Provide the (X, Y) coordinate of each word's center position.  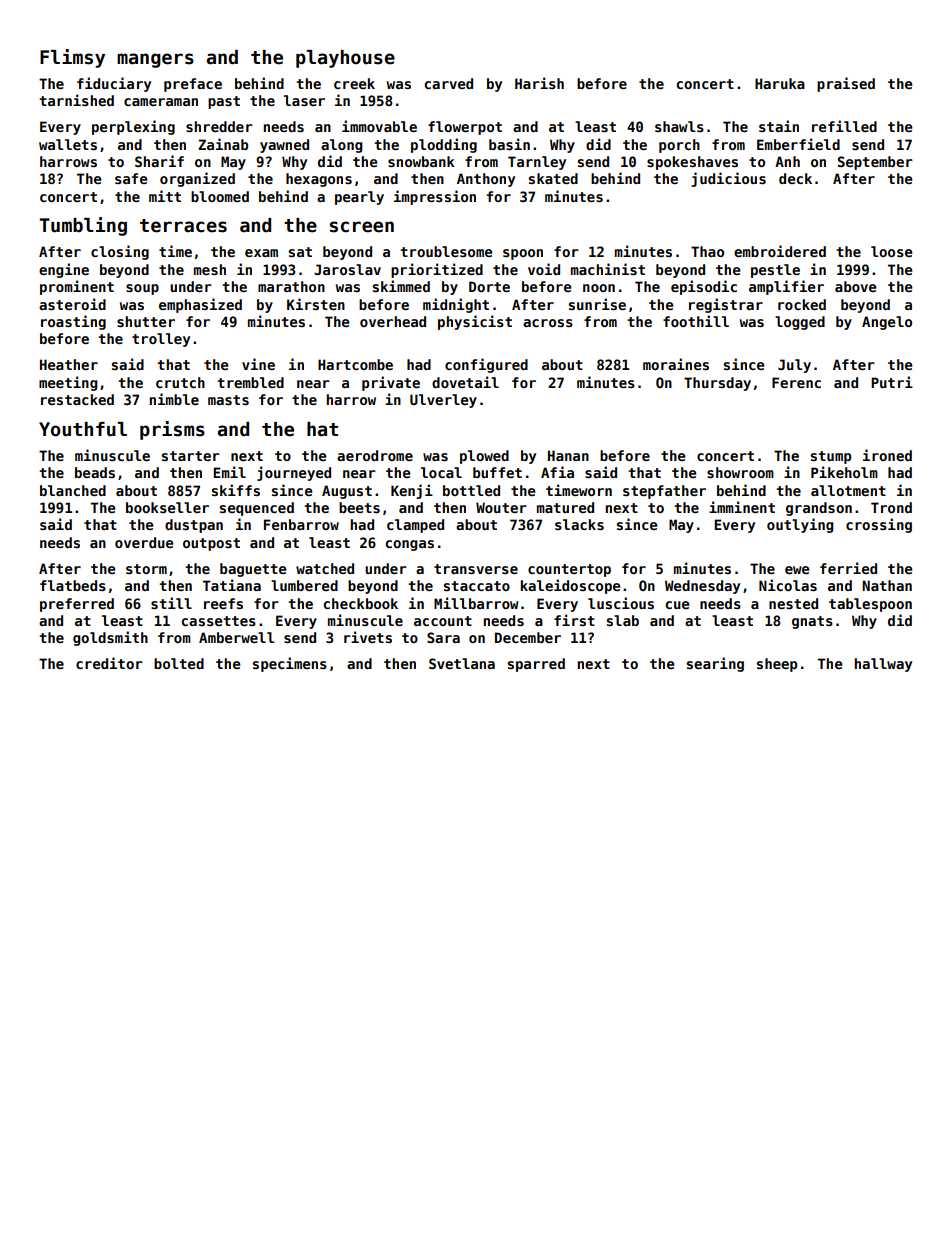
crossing (879, 525)
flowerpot (465, 128)
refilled (844, 126)
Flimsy (72, 58)
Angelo (887, 323)
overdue (144, 542)
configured (486, 365)
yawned (284, 146)
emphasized (200, 305)
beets (359, 507)
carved (449, 83)
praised (846, 84)
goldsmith (110, 638)
